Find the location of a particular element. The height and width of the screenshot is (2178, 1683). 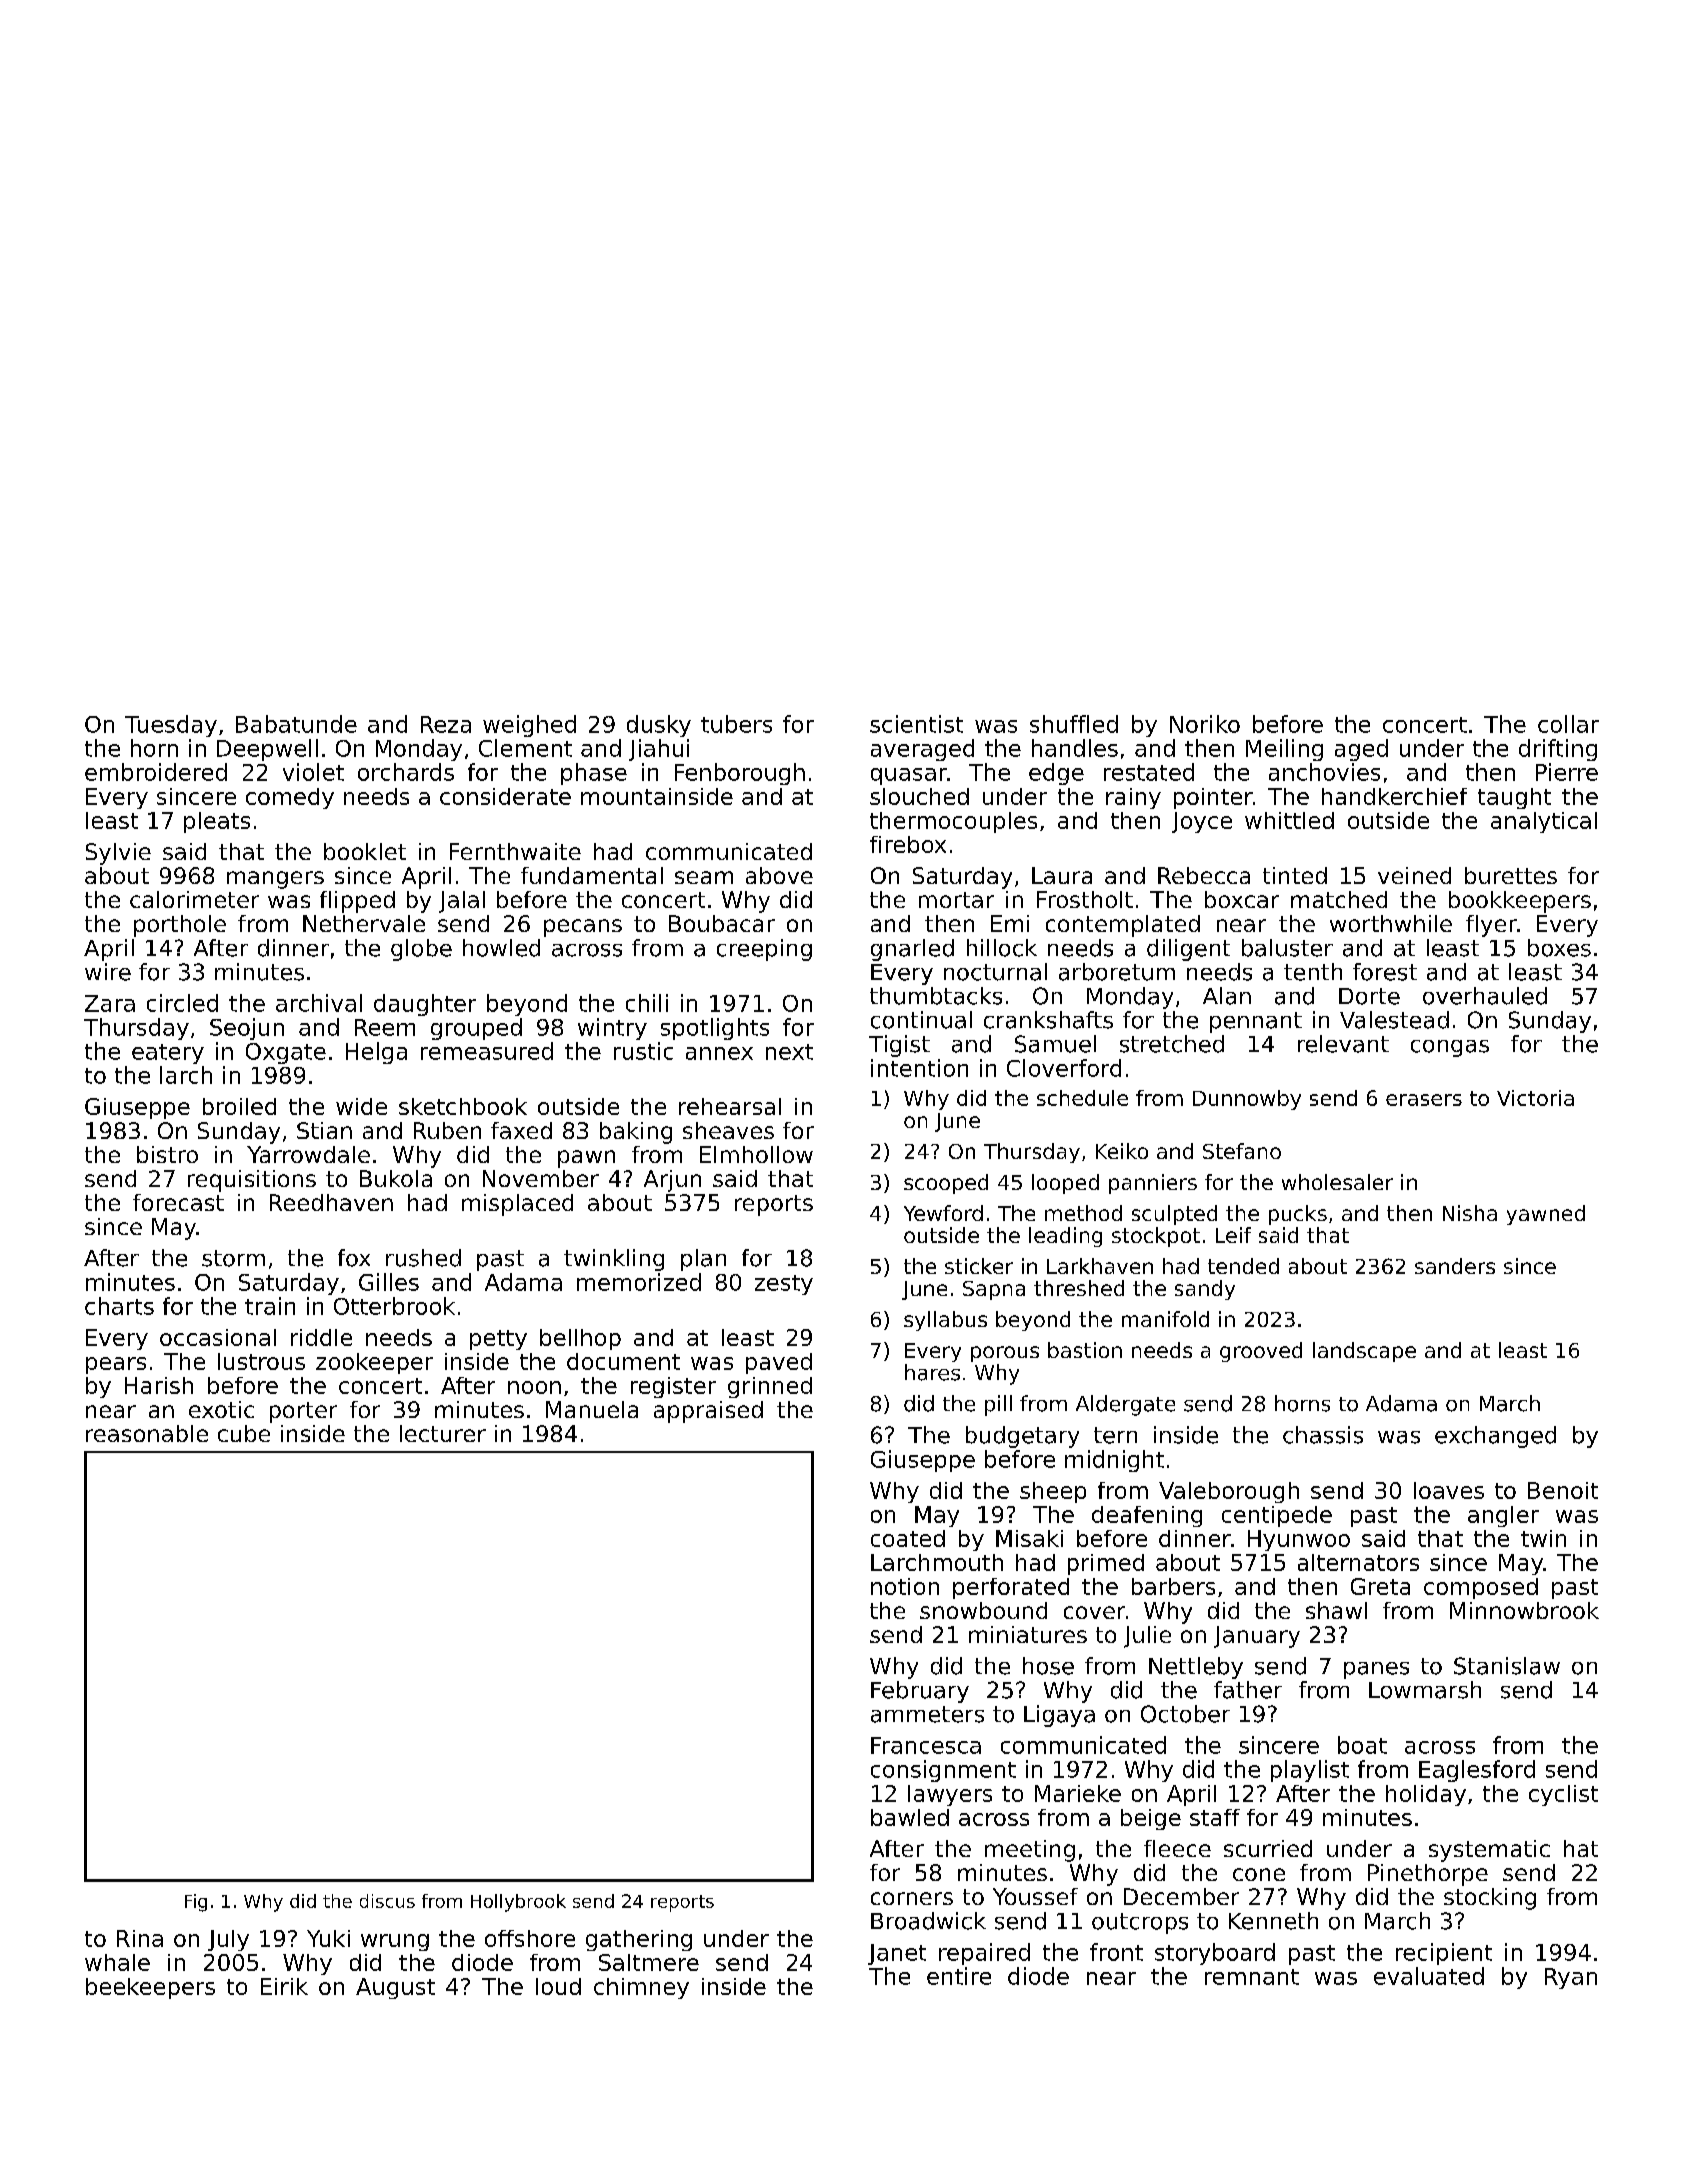

coated is located at coordinates (908, 1538).
